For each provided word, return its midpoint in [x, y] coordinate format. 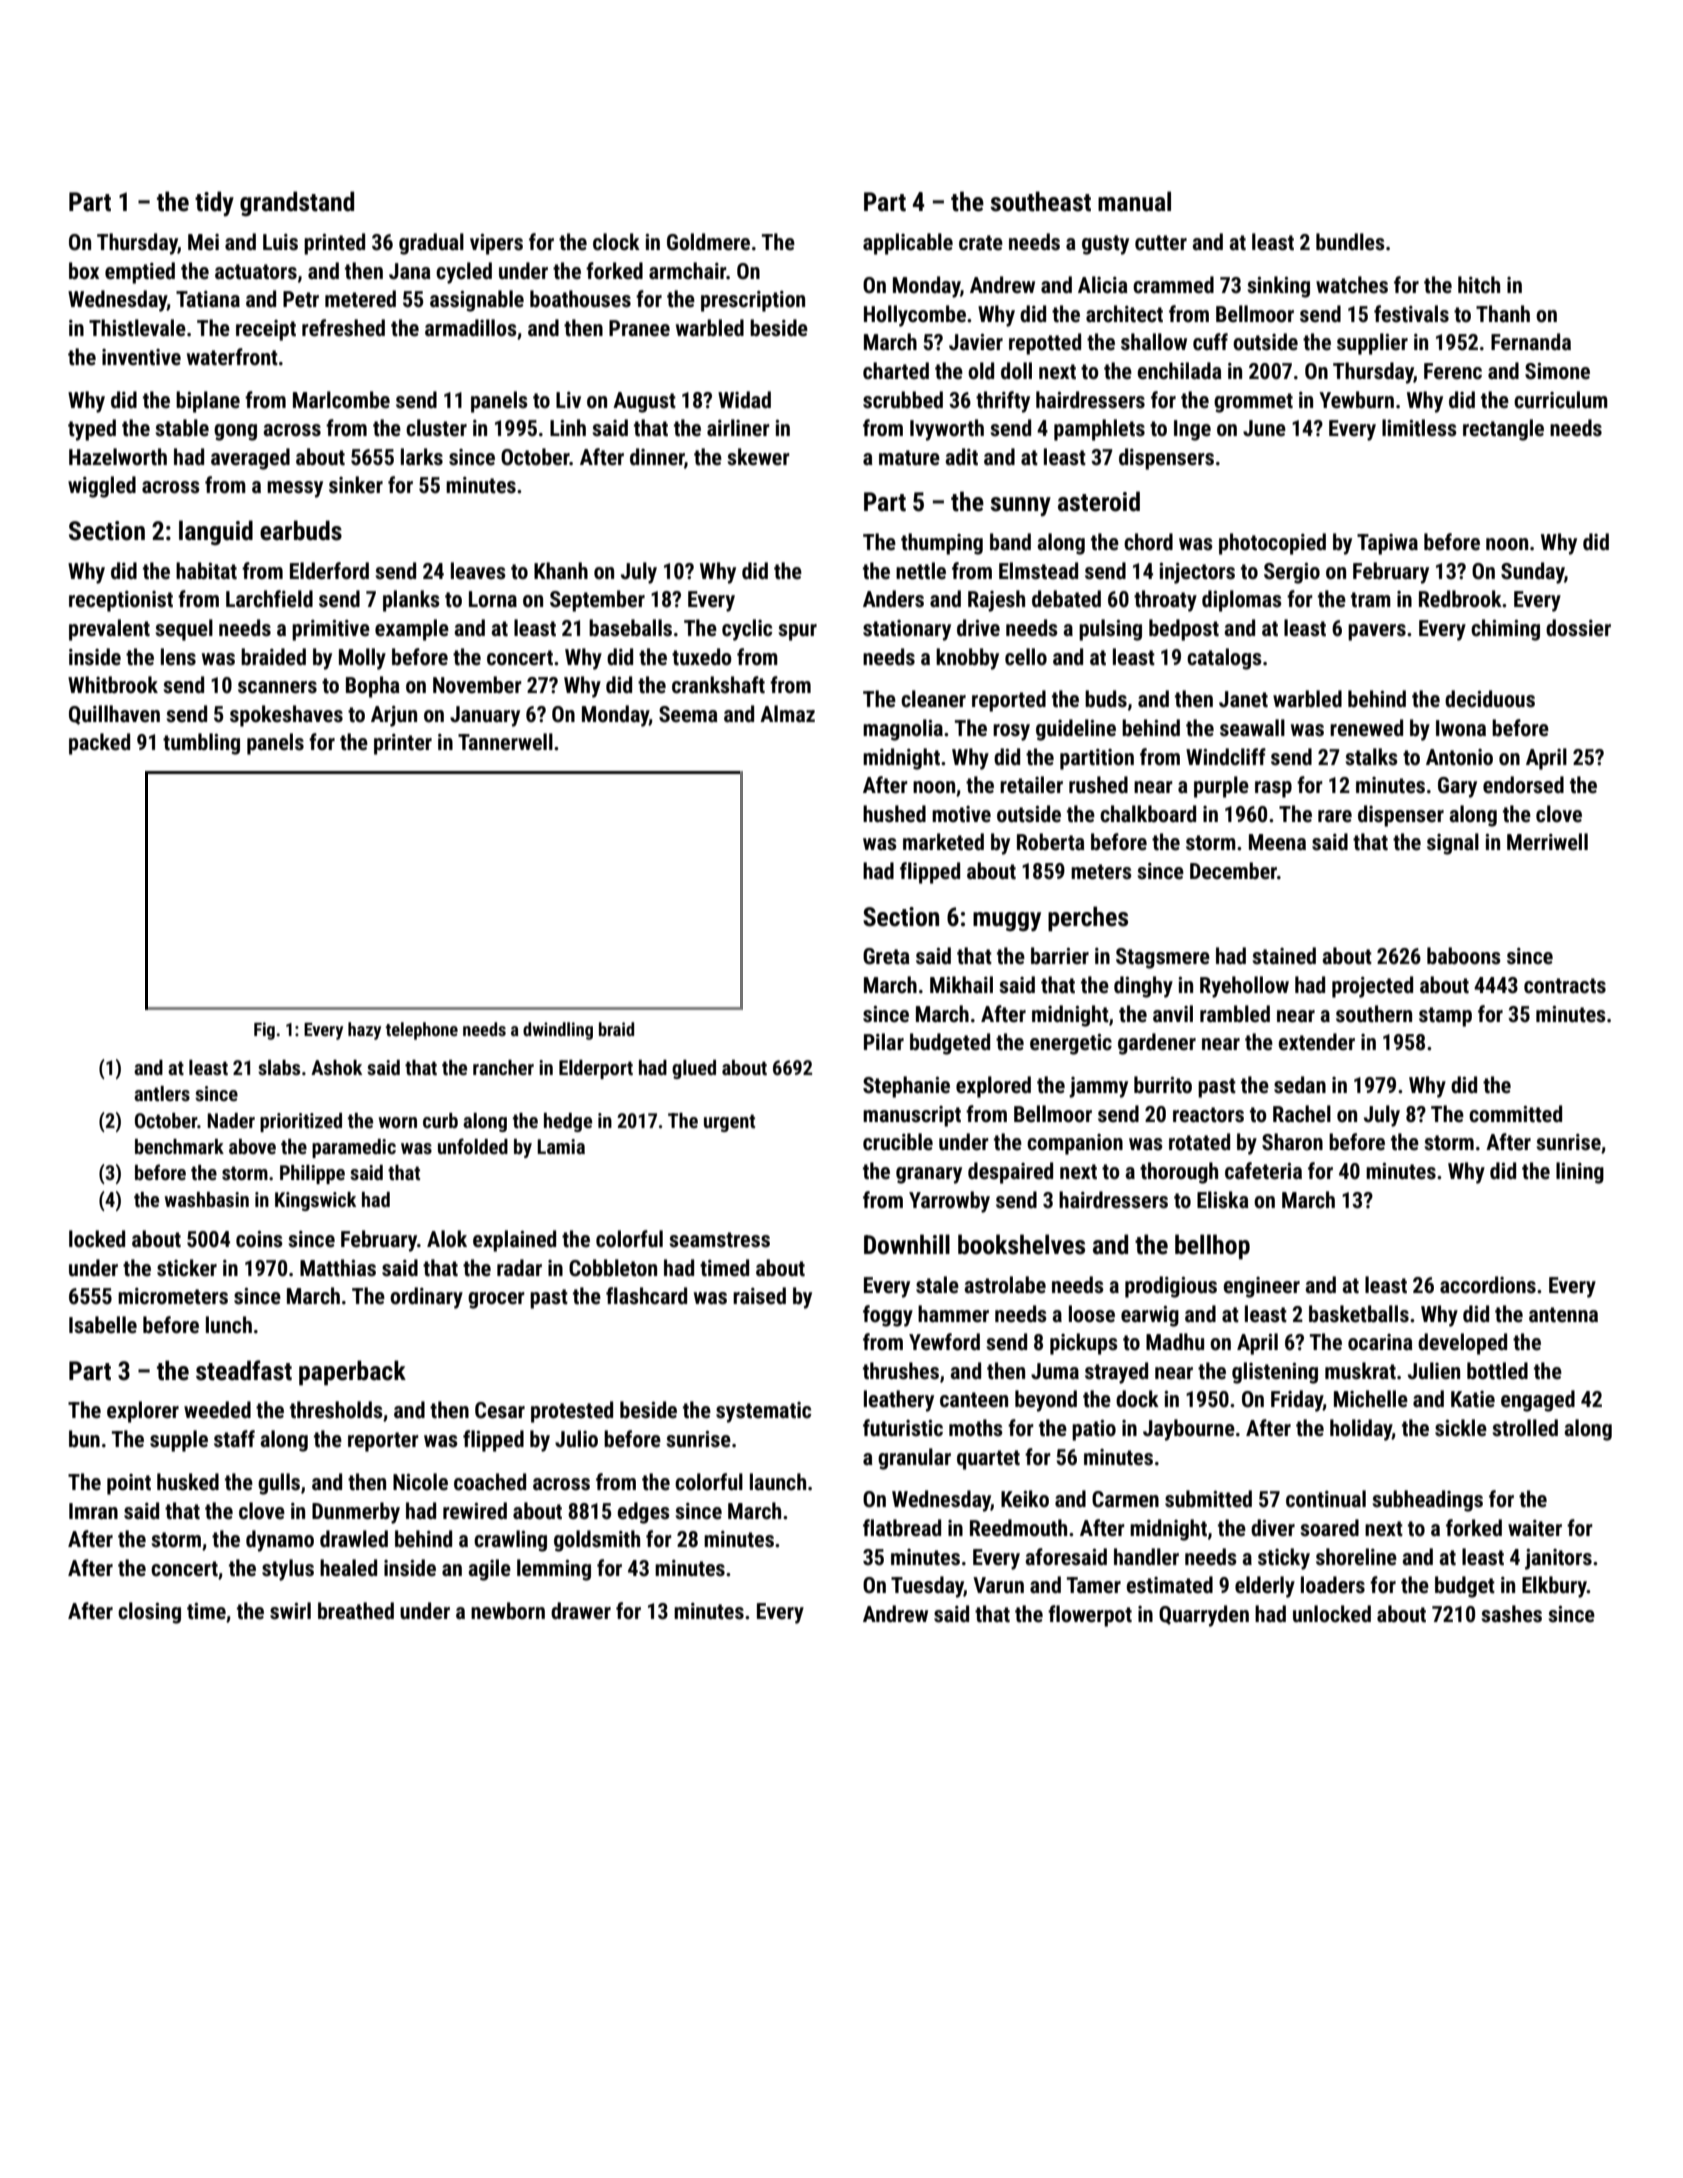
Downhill [907, 1244]
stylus [288, 1570]
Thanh [1503, 313]
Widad [744, 400]
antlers [162, 1093]
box [84, 271]
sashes [1511, 1614]
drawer [581, 1611]
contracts [1565, 986]
